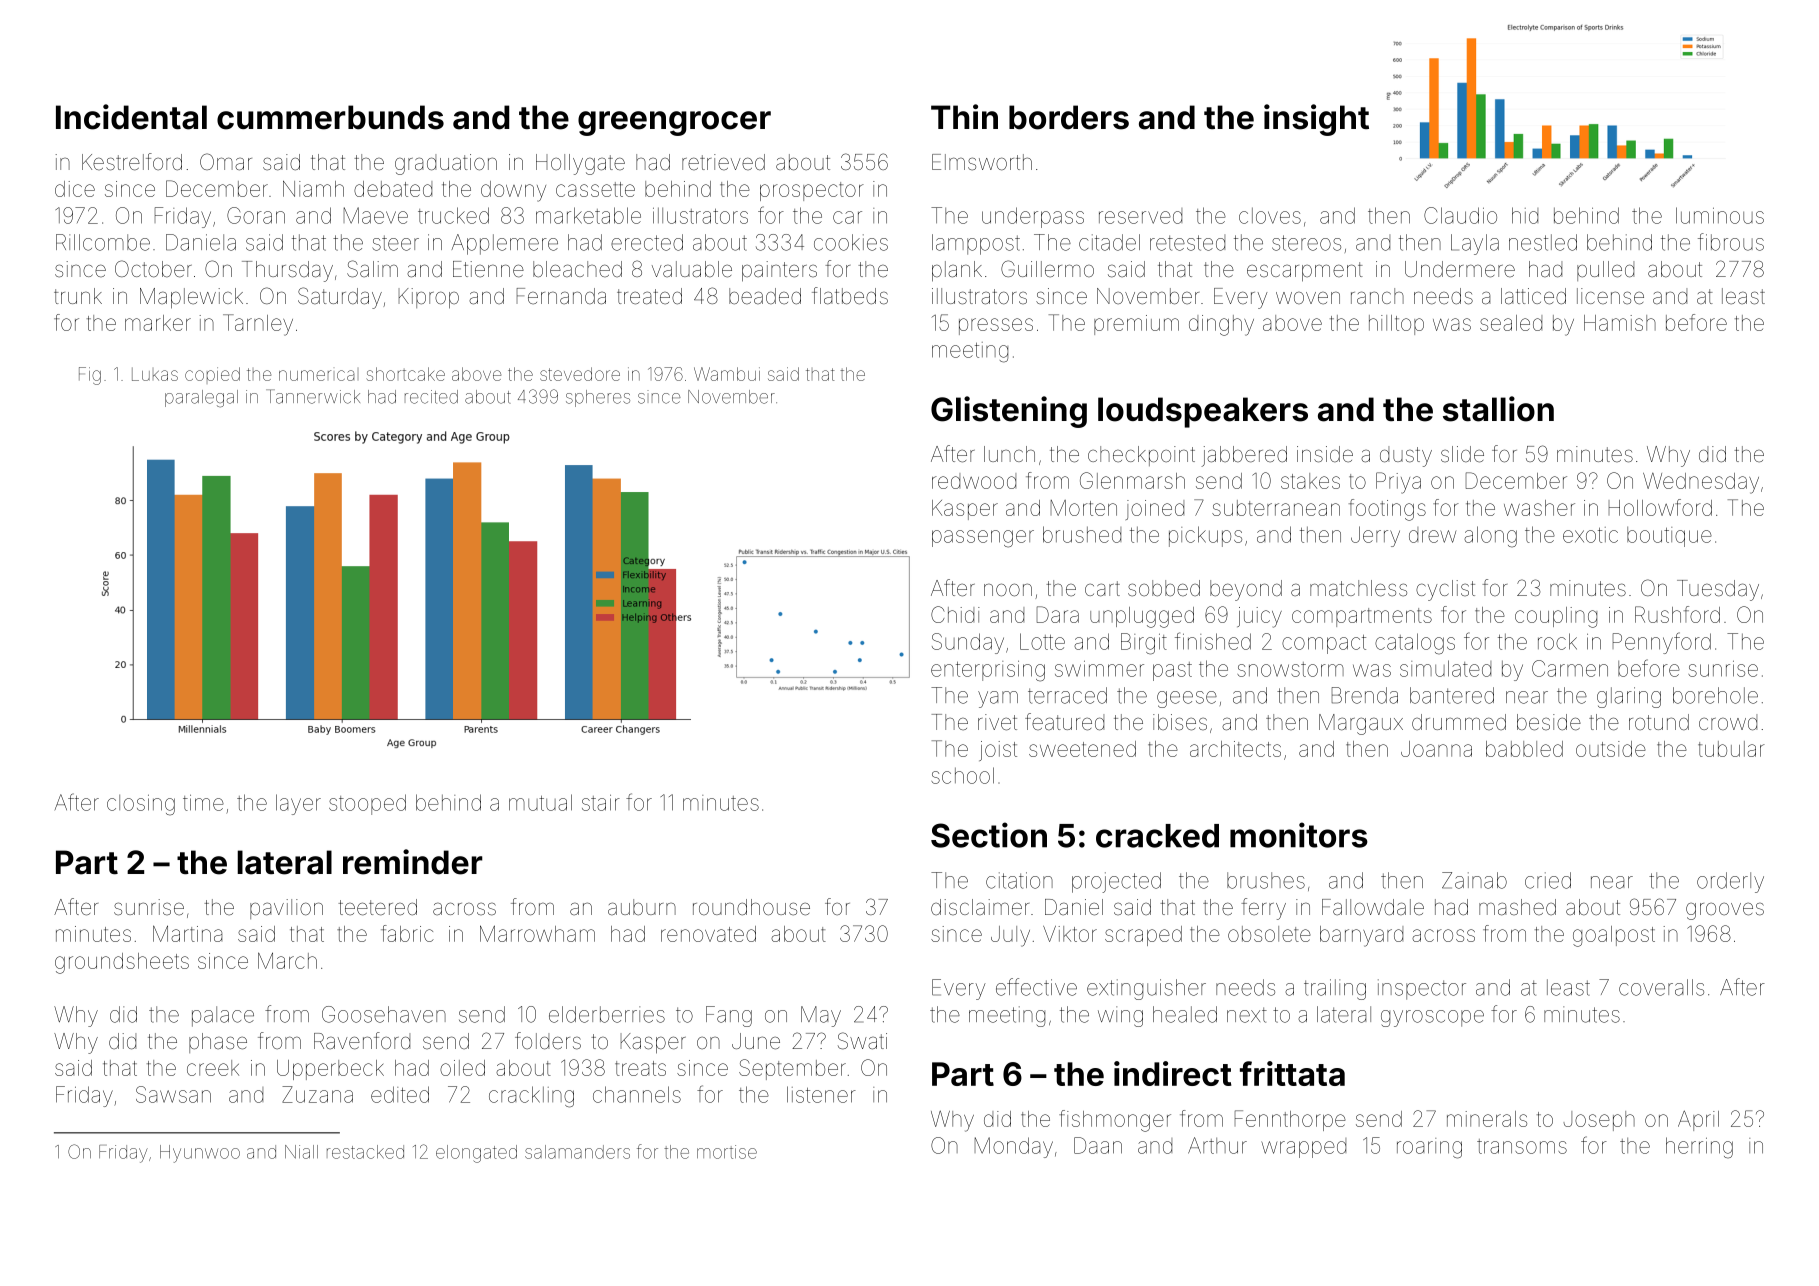 This image has width=1819, height=1286. What do you see at coordinates (1728, 722) in the image?
I see `crowd` at bounding box center [1728, 722].
